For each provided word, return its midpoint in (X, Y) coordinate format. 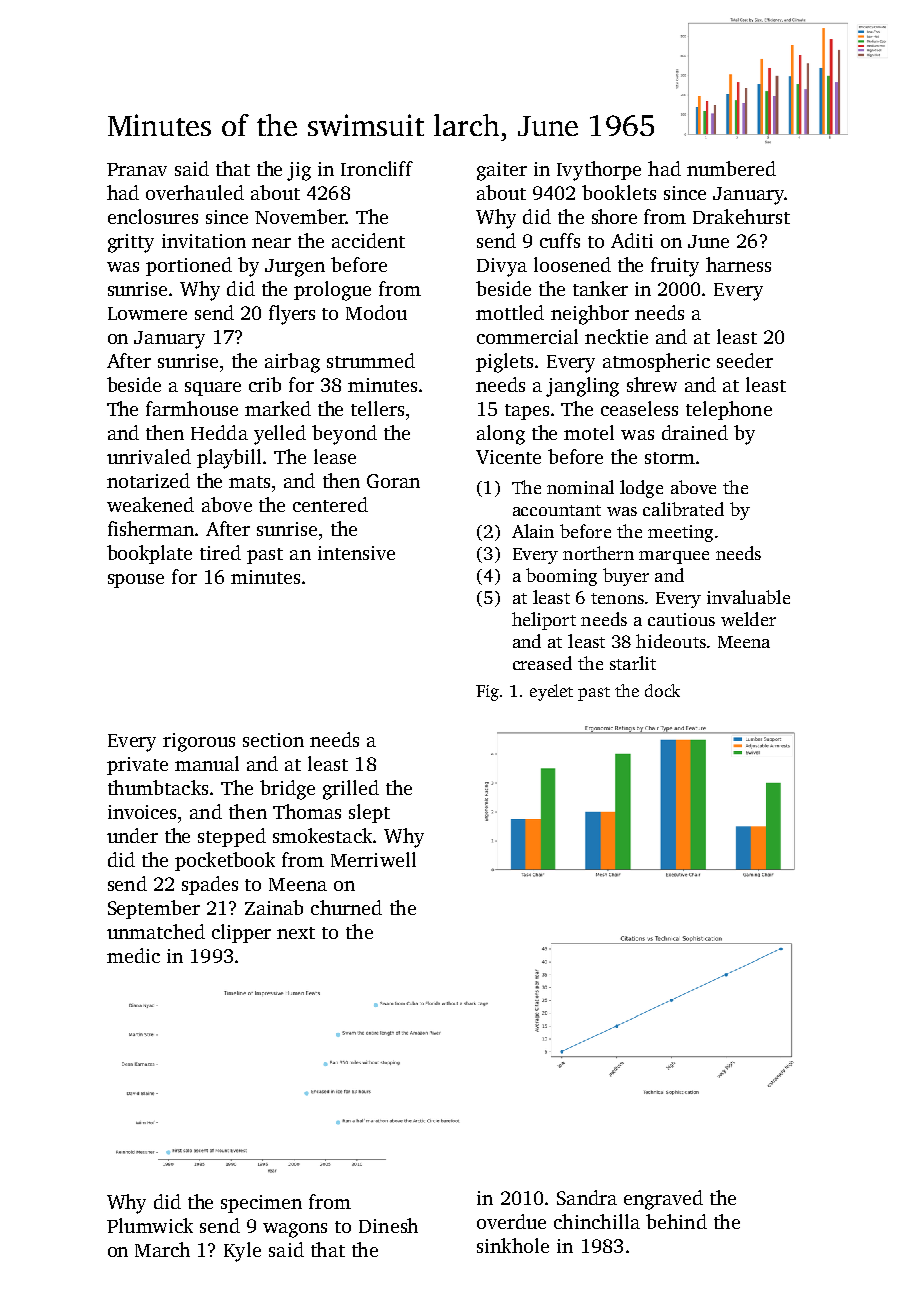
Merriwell (373, 859)
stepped (232, 837)
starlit (633, 663)
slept (369, 813)
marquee (674, 557)
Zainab (274, 907)
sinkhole (513, 1245)
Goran (393, 481)
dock (662, 690)
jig (299, 171)
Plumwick (150, 1225)
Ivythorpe (599, 171)
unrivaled (149, 456)
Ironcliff (377, 168)
